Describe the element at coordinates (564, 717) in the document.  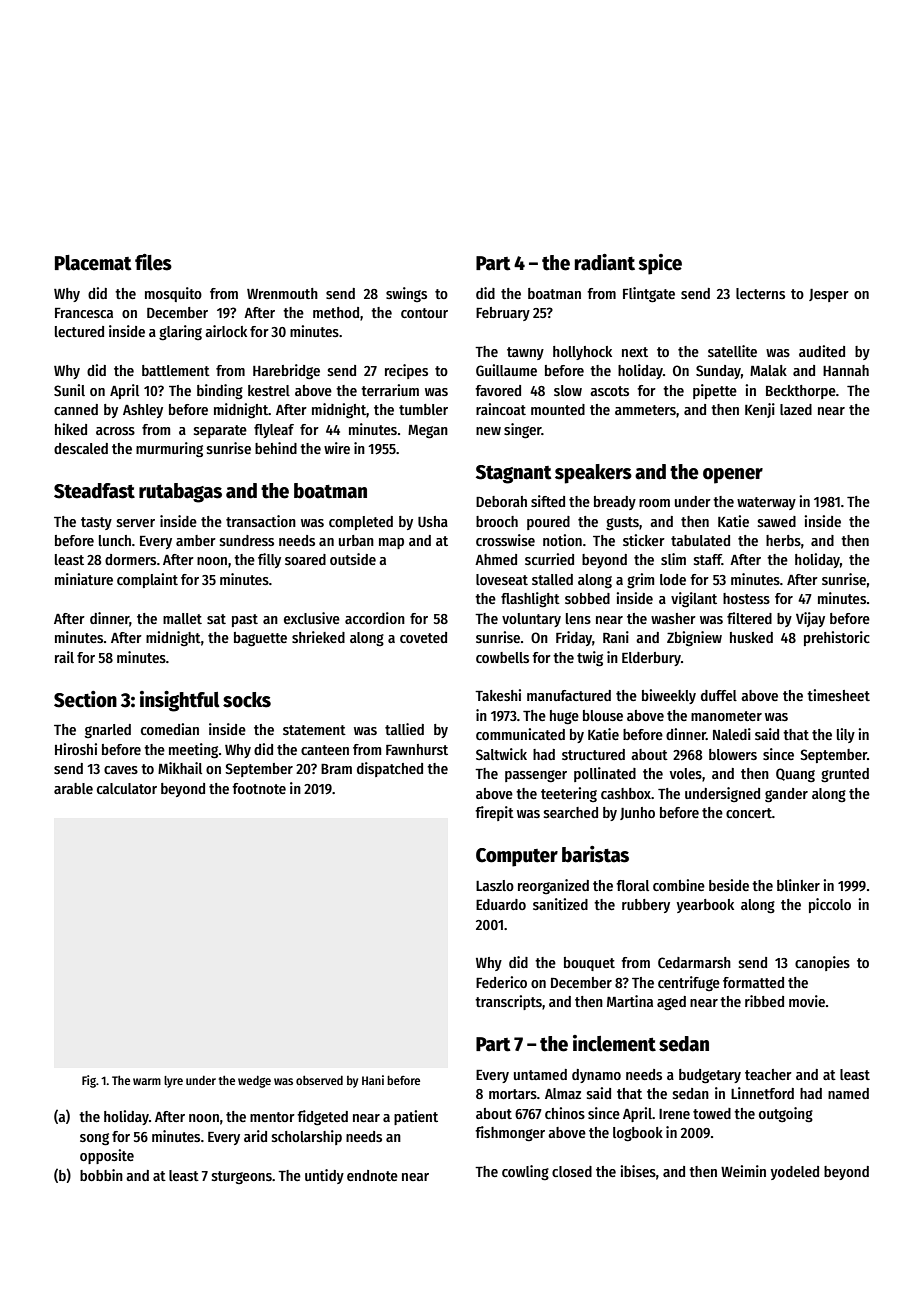
I see `huge` at that location.
